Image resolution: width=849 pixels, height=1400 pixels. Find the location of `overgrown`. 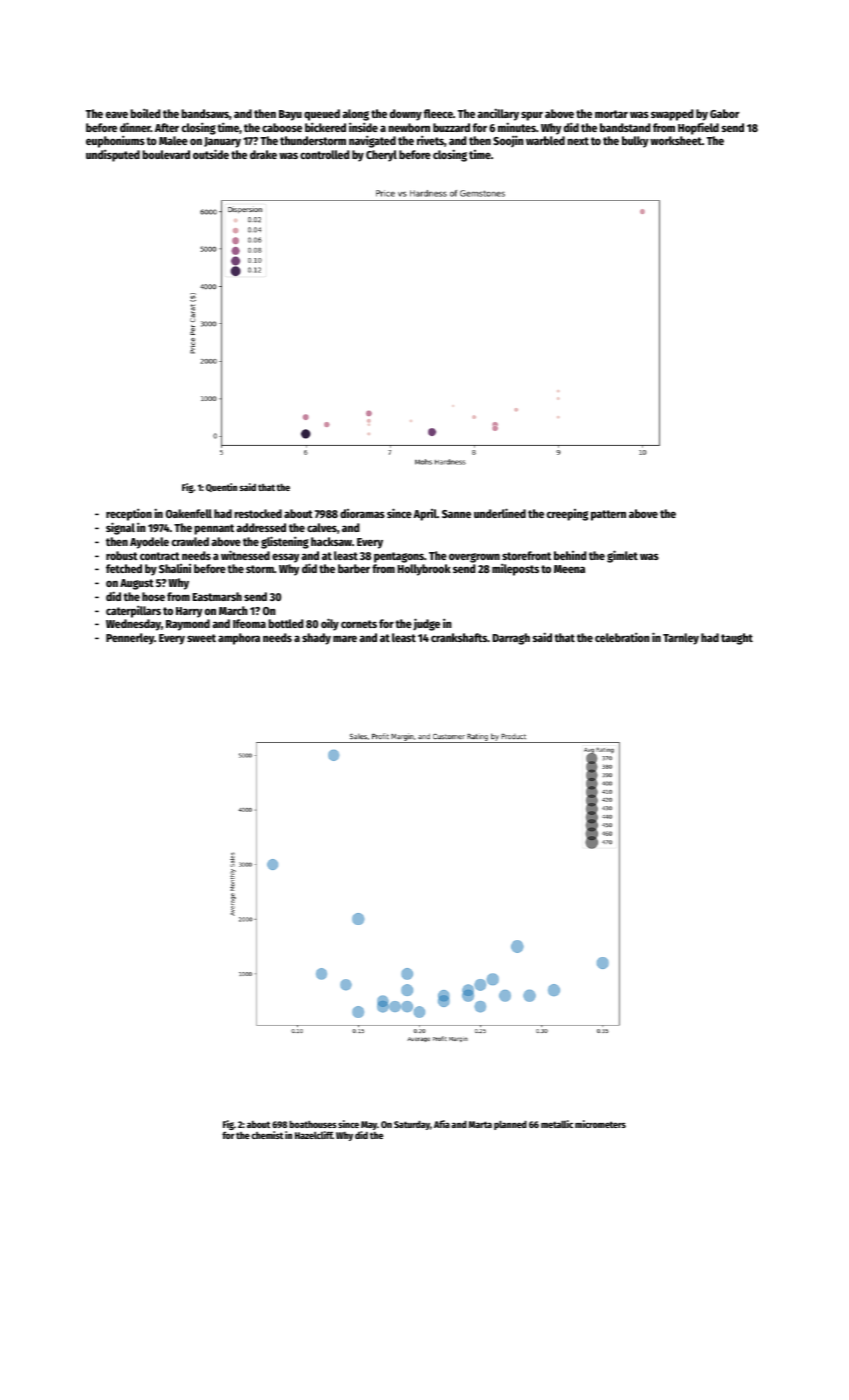

overgrown is located at coordinates (474, 558).
